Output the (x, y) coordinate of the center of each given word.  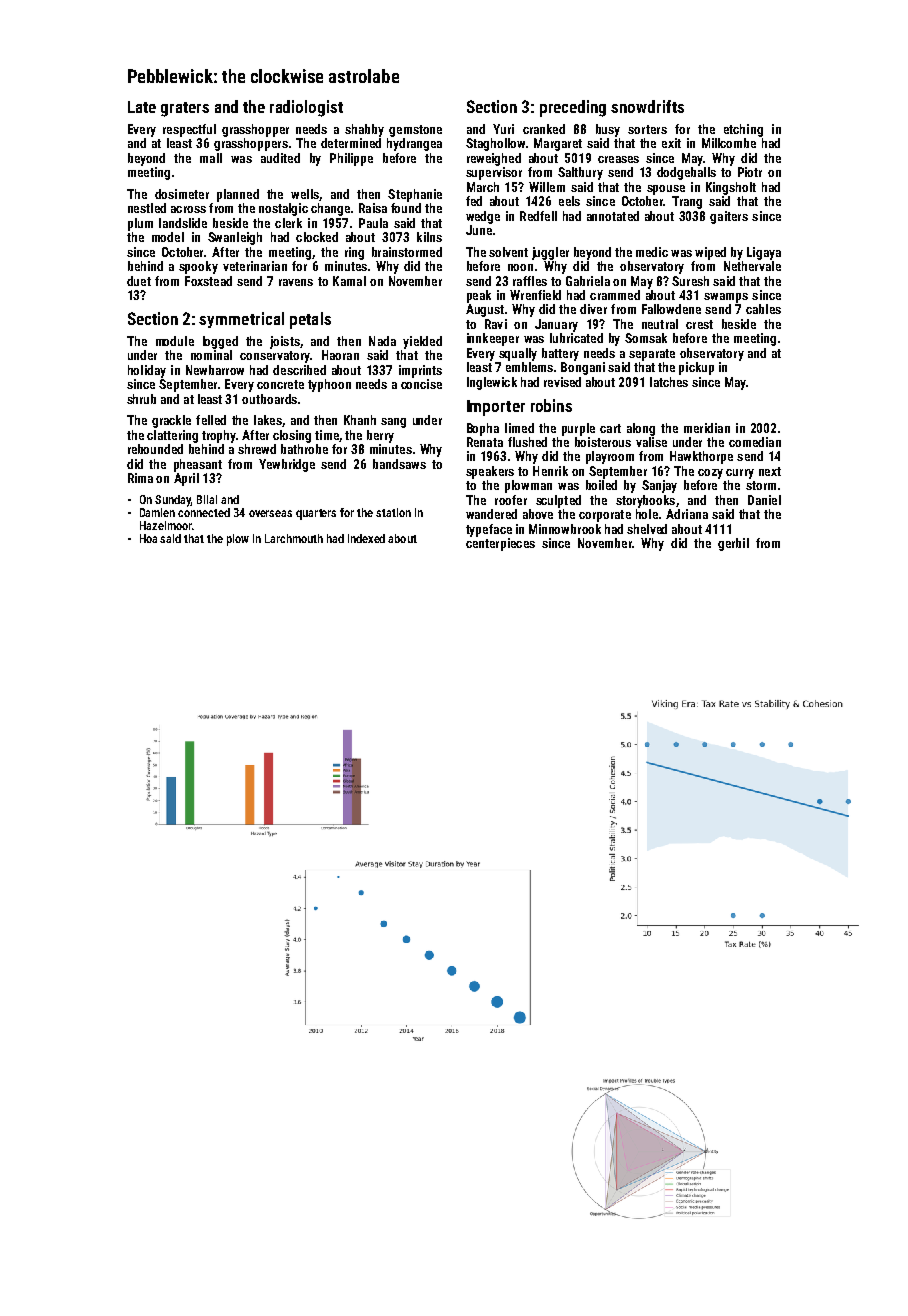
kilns (429, 237)
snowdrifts (647, 106)
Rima (140, 478)
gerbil (733, 544)
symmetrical (241, 320)
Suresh (690, 281)
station (393, 512)
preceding (573, 108)
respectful (189, 130)
